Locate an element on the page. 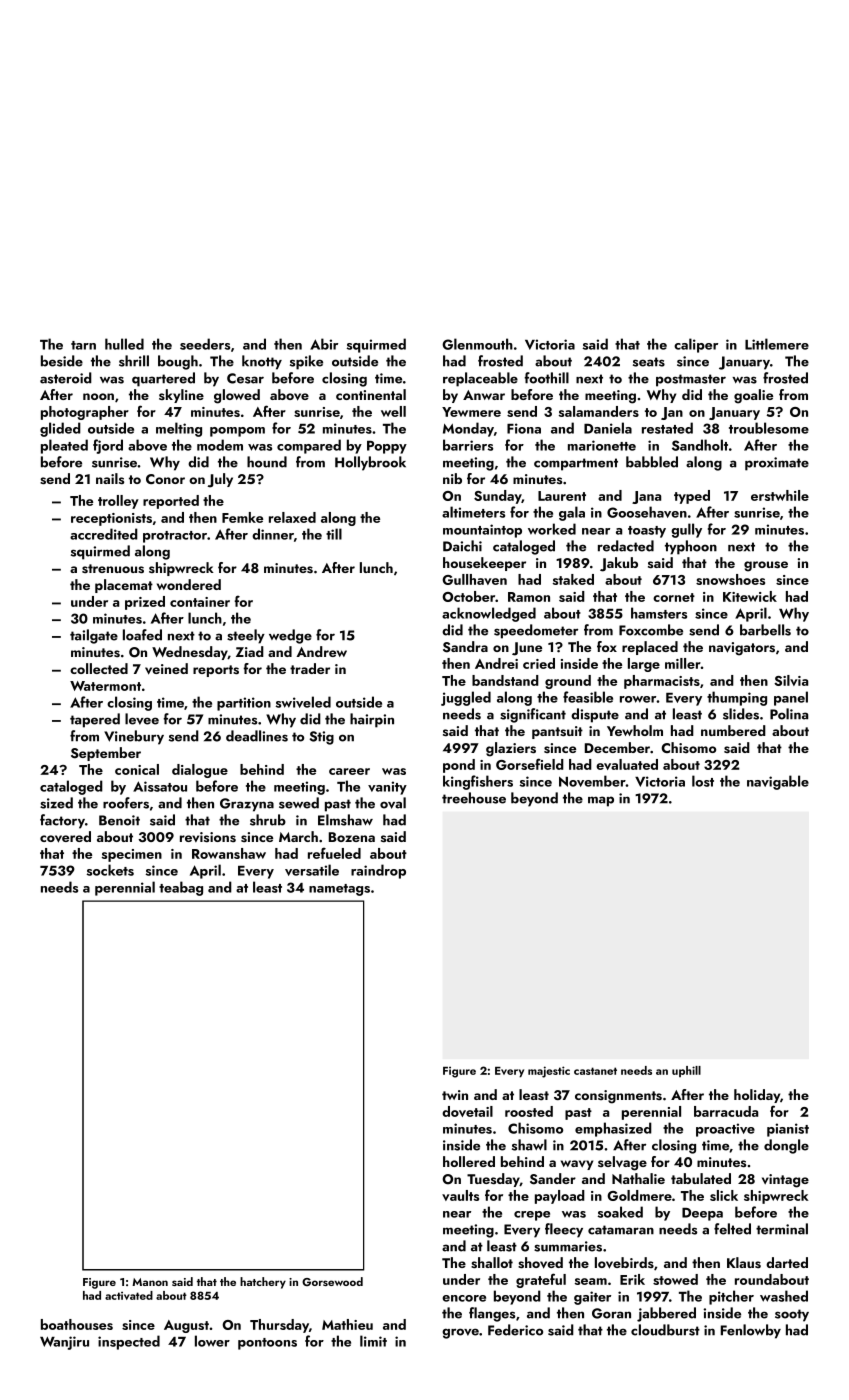 This document has height=1400, width=849. Rowanshaw is located at coordinates (229, 853).
